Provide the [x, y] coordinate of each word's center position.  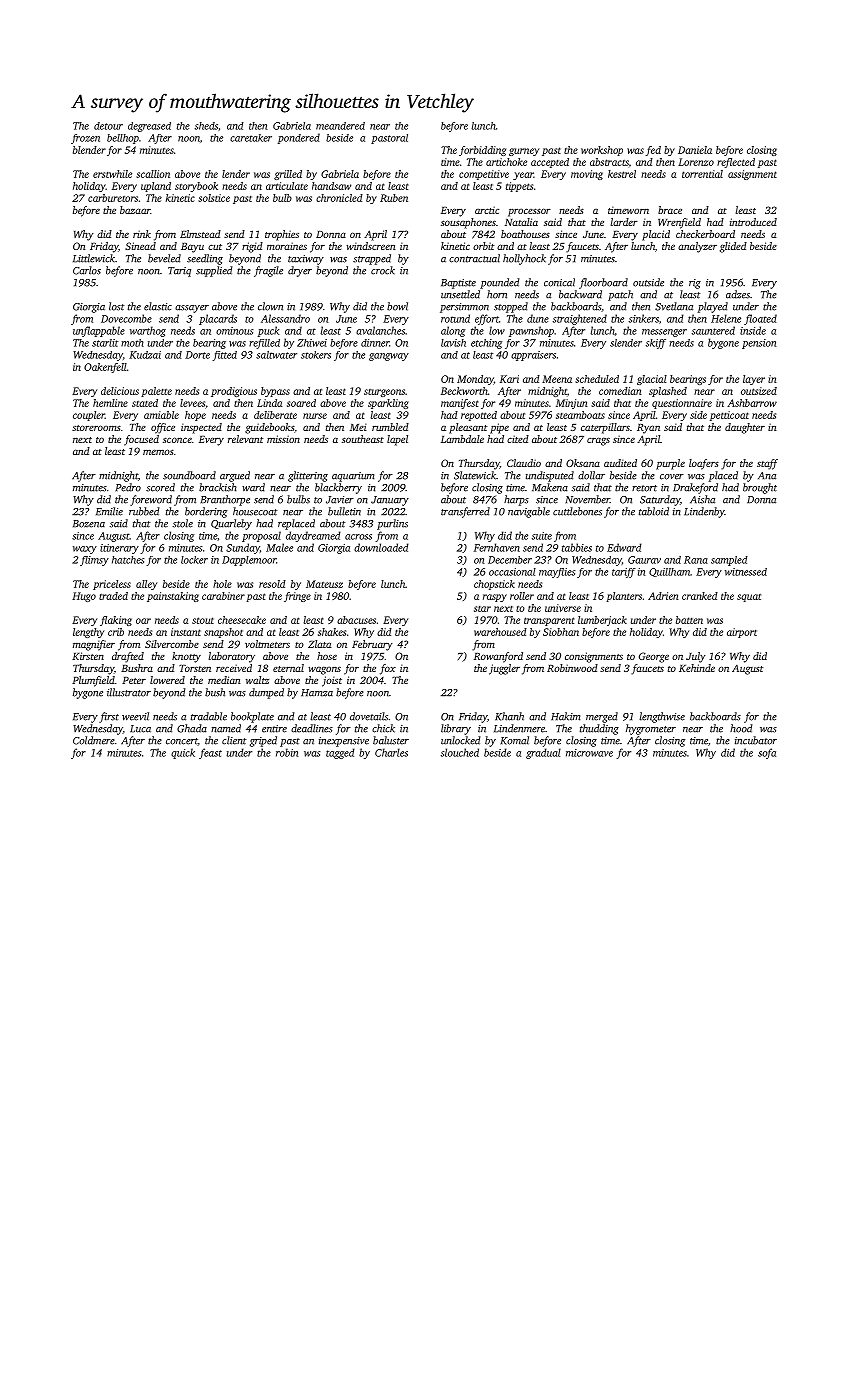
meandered [340, 126]
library [456, 729]
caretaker [251, 138]
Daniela [695, 150]
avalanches [380, 330]
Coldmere [94, 740]
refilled [264, 344]
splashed [668, 392]
